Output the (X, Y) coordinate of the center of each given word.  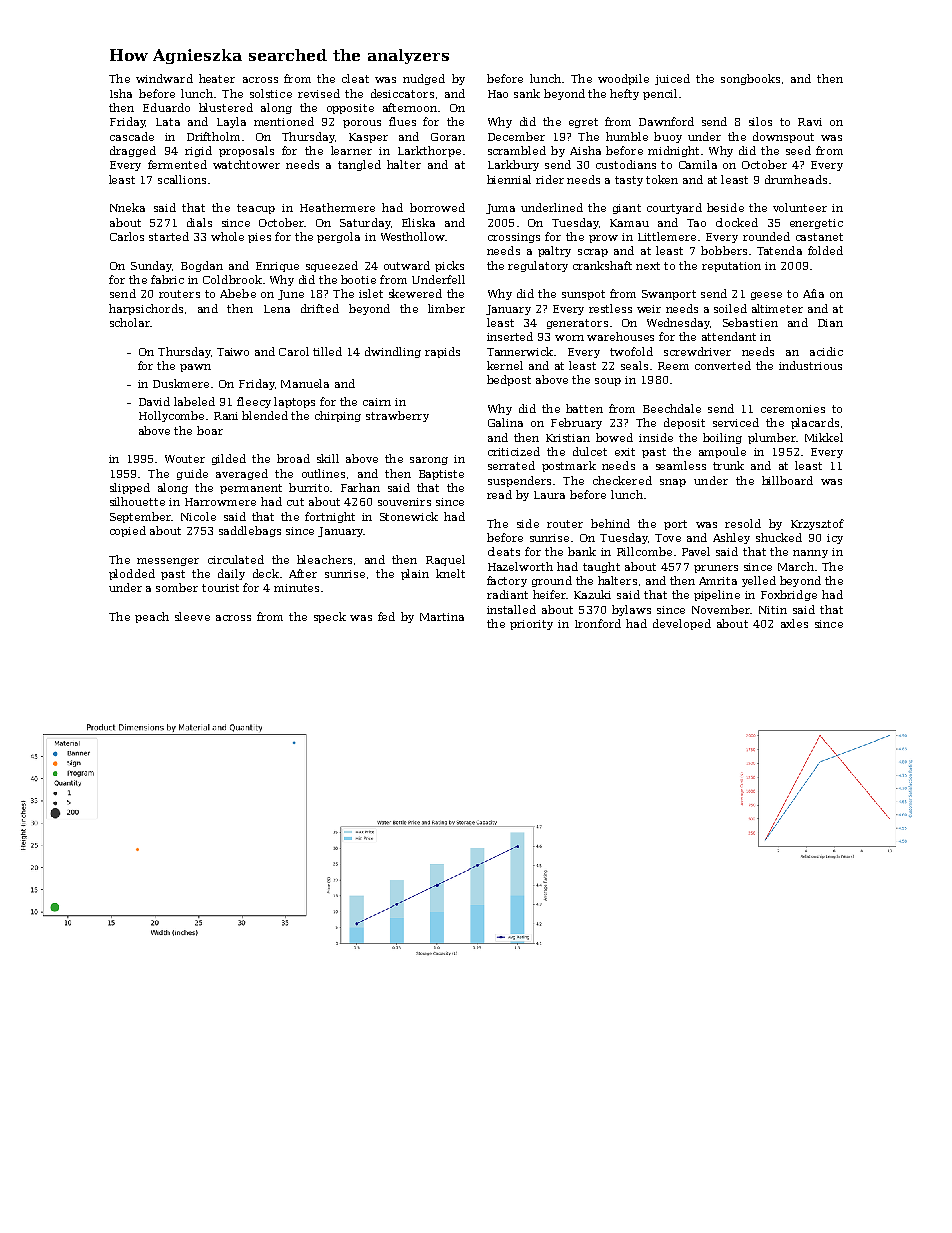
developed (682, 624)
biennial (509, 179)
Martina (442, 617)
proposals (246, 151)
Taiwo (233, 352)
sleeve (192, 616)
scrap (593, 253)
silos (760, 121)
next (648, 266)
